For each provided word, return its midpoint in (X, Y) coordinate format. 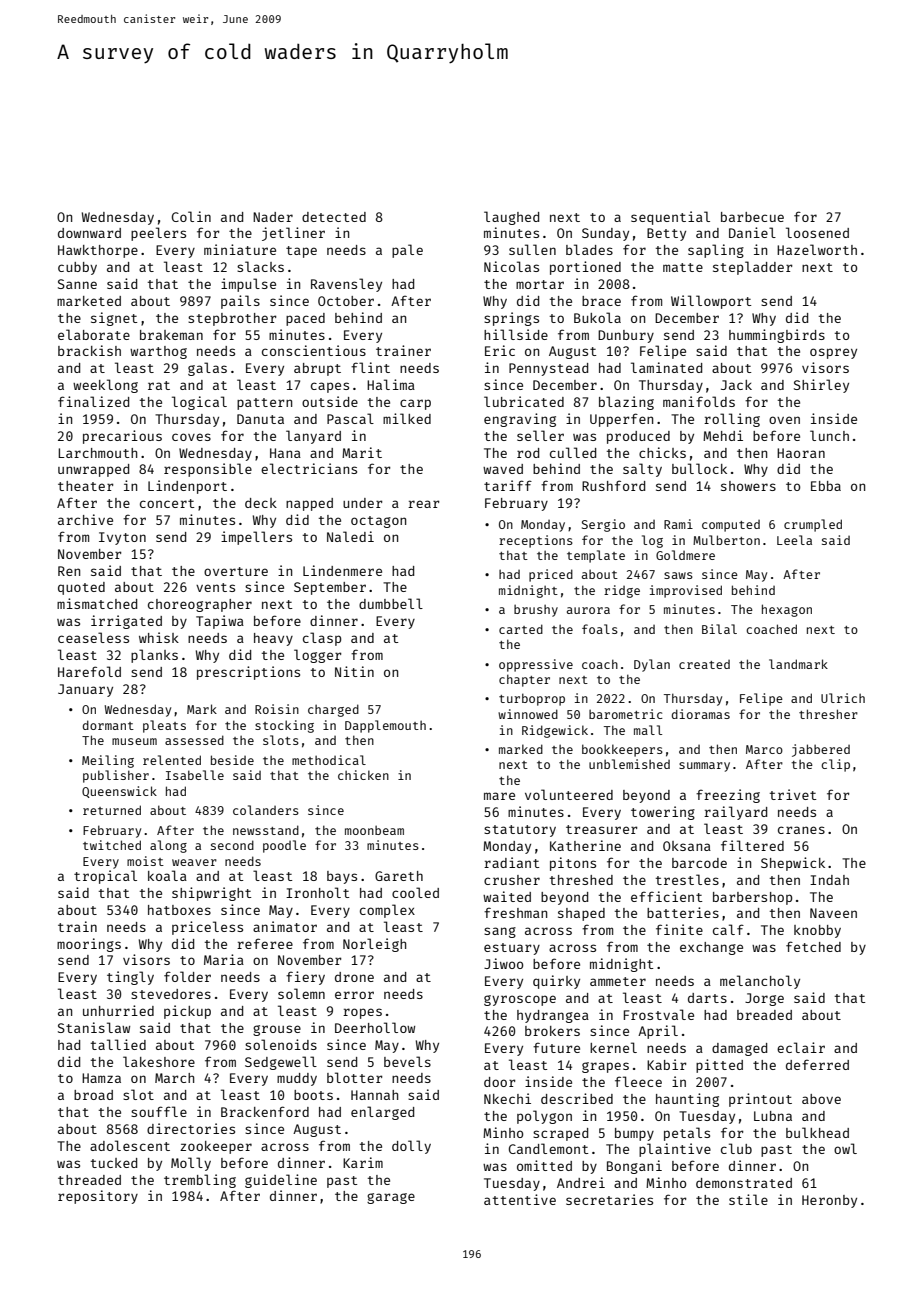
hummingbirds (777, 336)
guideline (281, 1181)
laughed (511, 218)
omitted (544, 1165)
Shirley (821, 386)
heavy (273, 639)
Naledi (350, 536)
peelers (158, 234)
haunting (687, 1100)
